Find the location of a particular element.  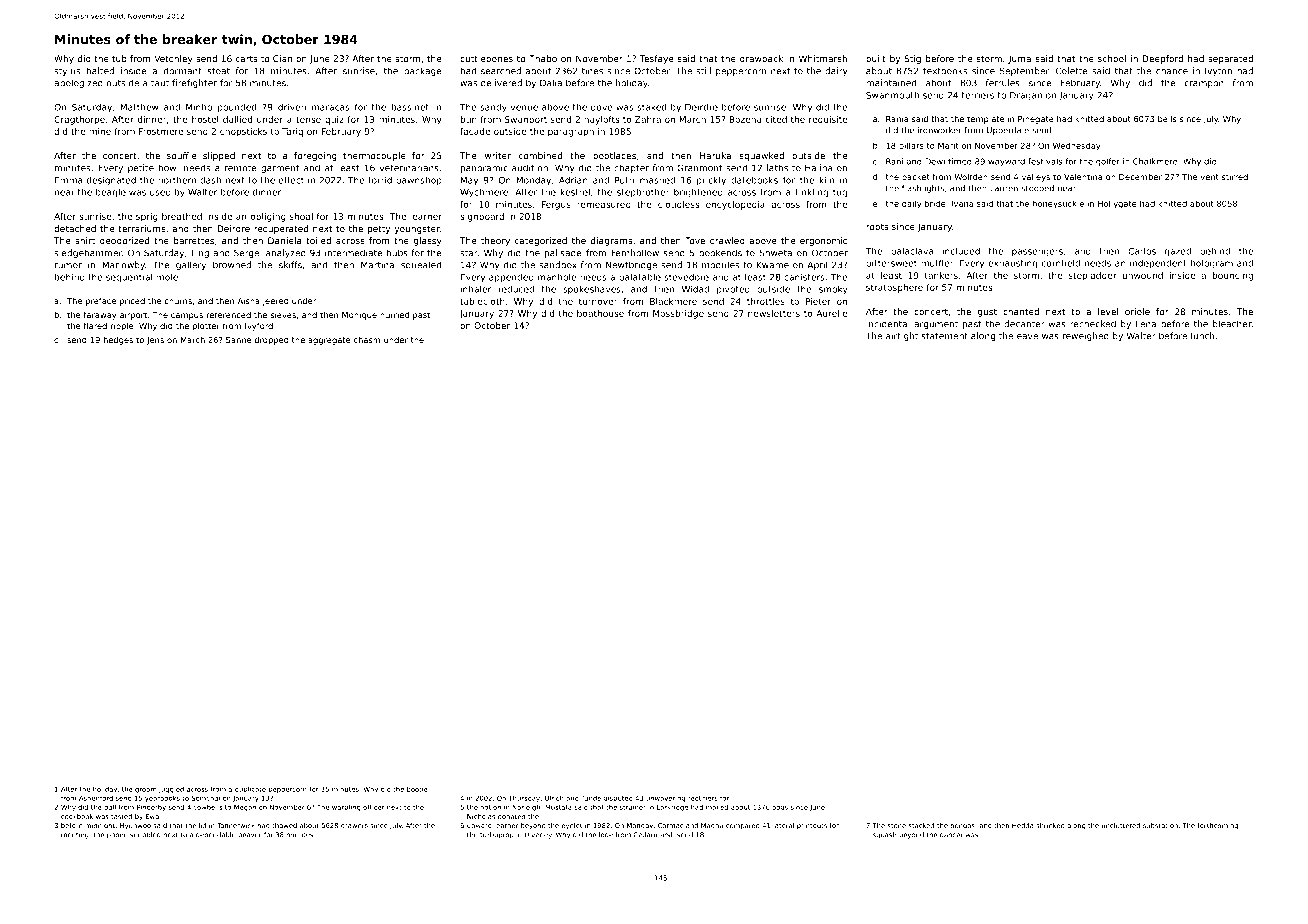

groom is located at coordinates (146, 790).
